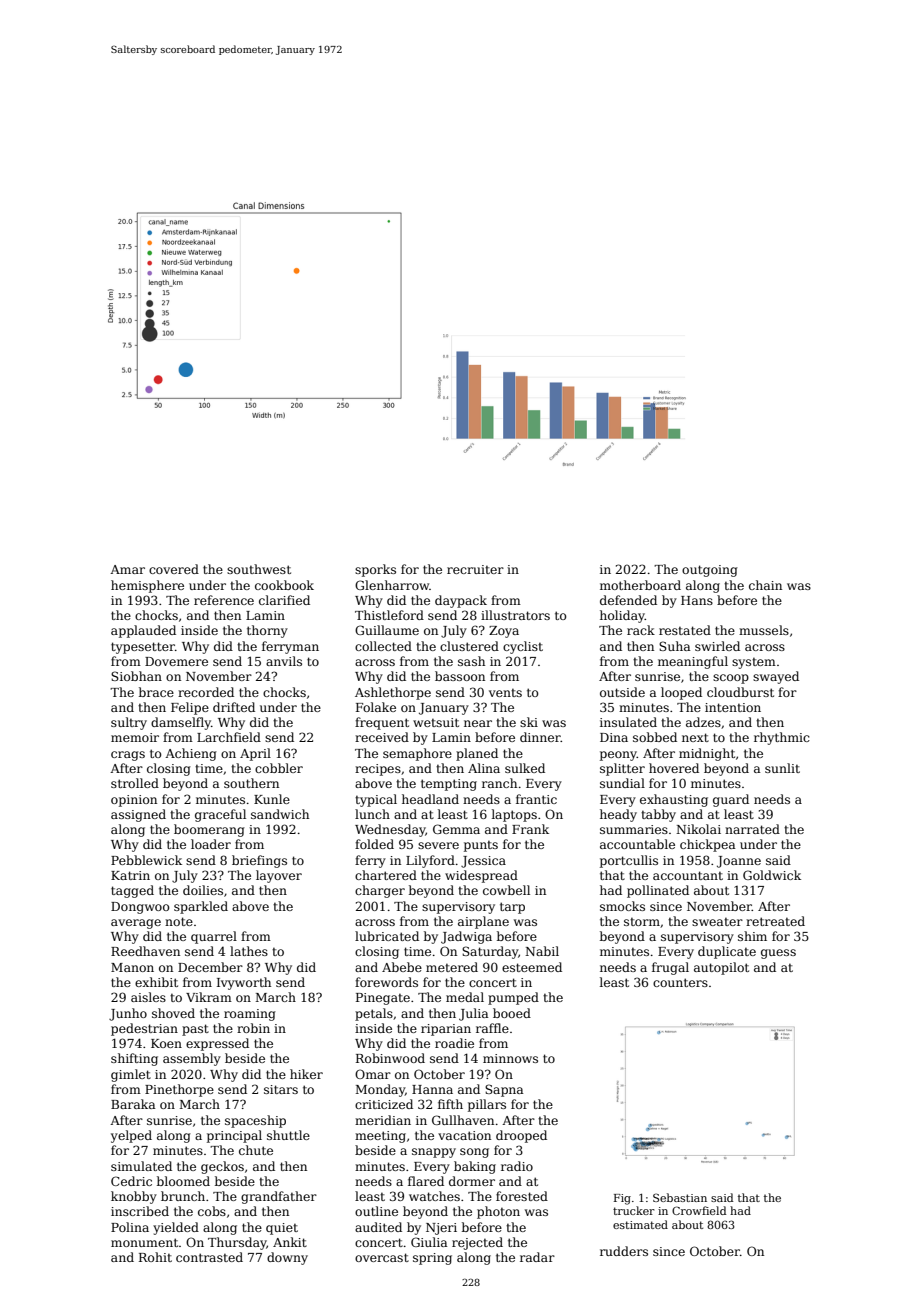 The image size is (924, 1308). I want to click on Hanna, so click(432, 1089).
